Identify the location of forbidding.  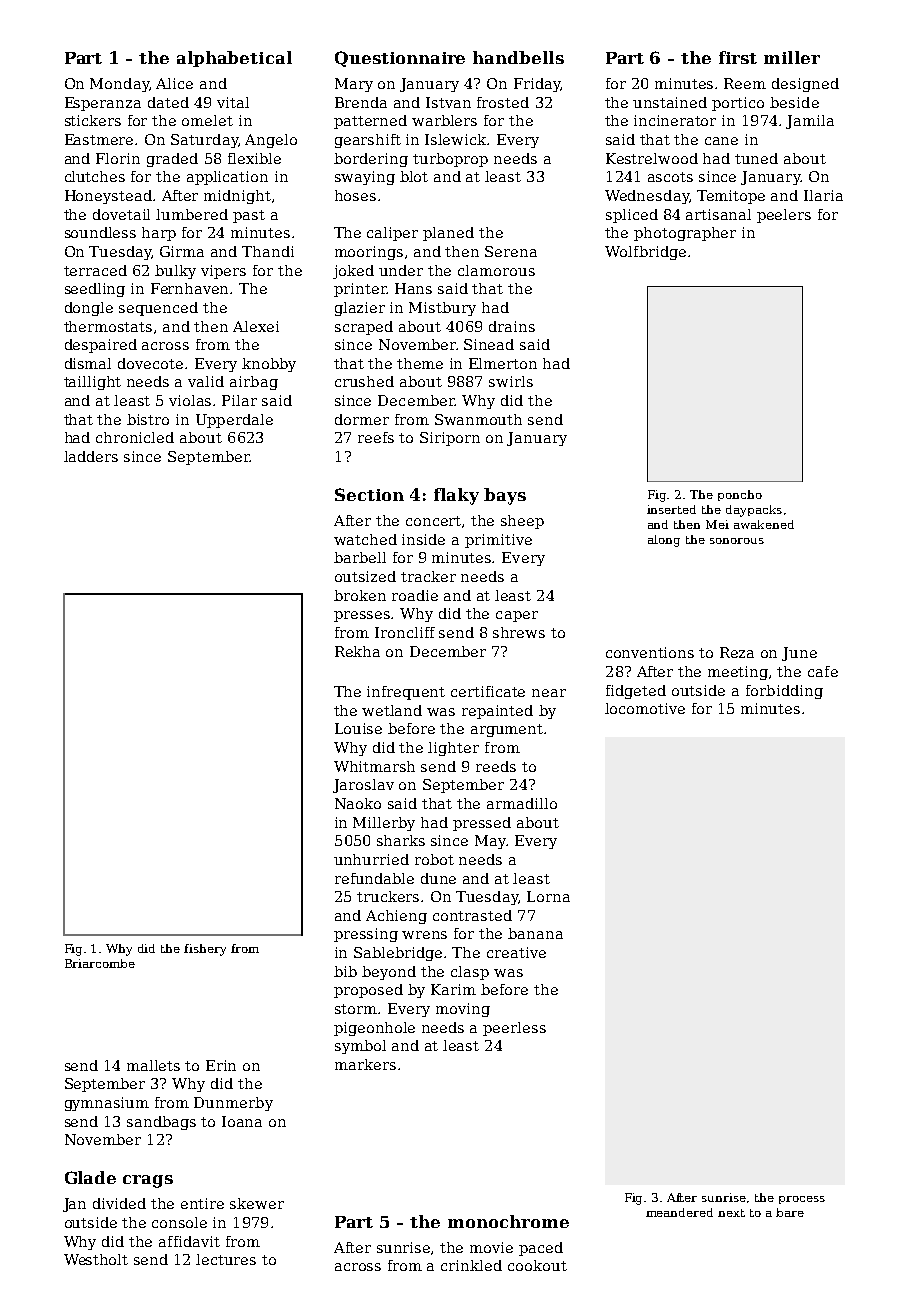
(784, 692).
